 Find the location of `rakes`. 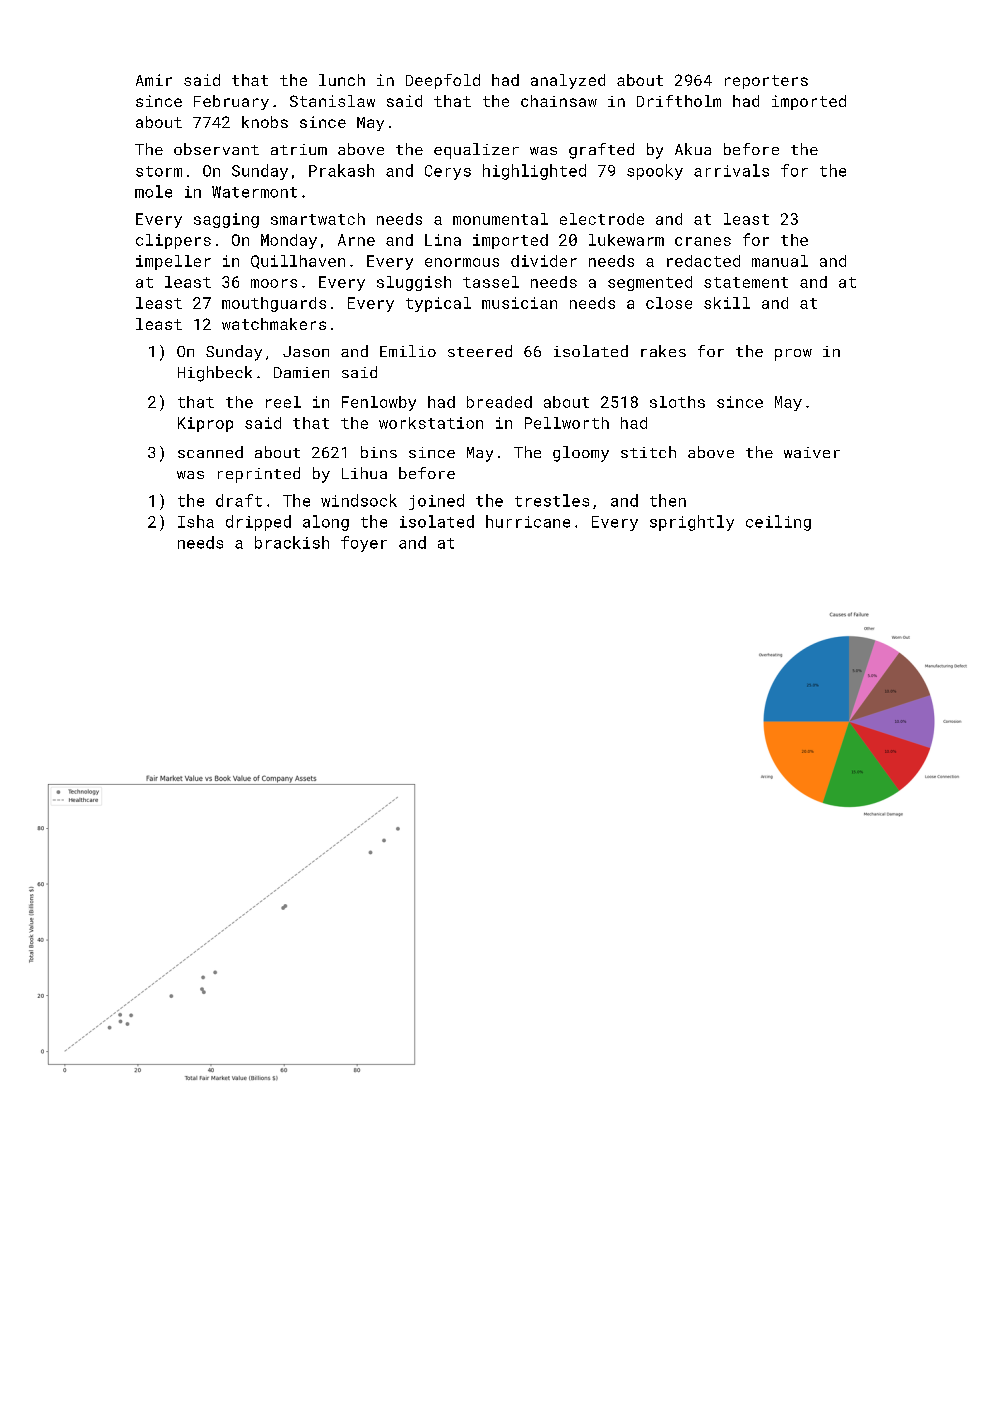

rakes is located at coordinates (663, 351).
